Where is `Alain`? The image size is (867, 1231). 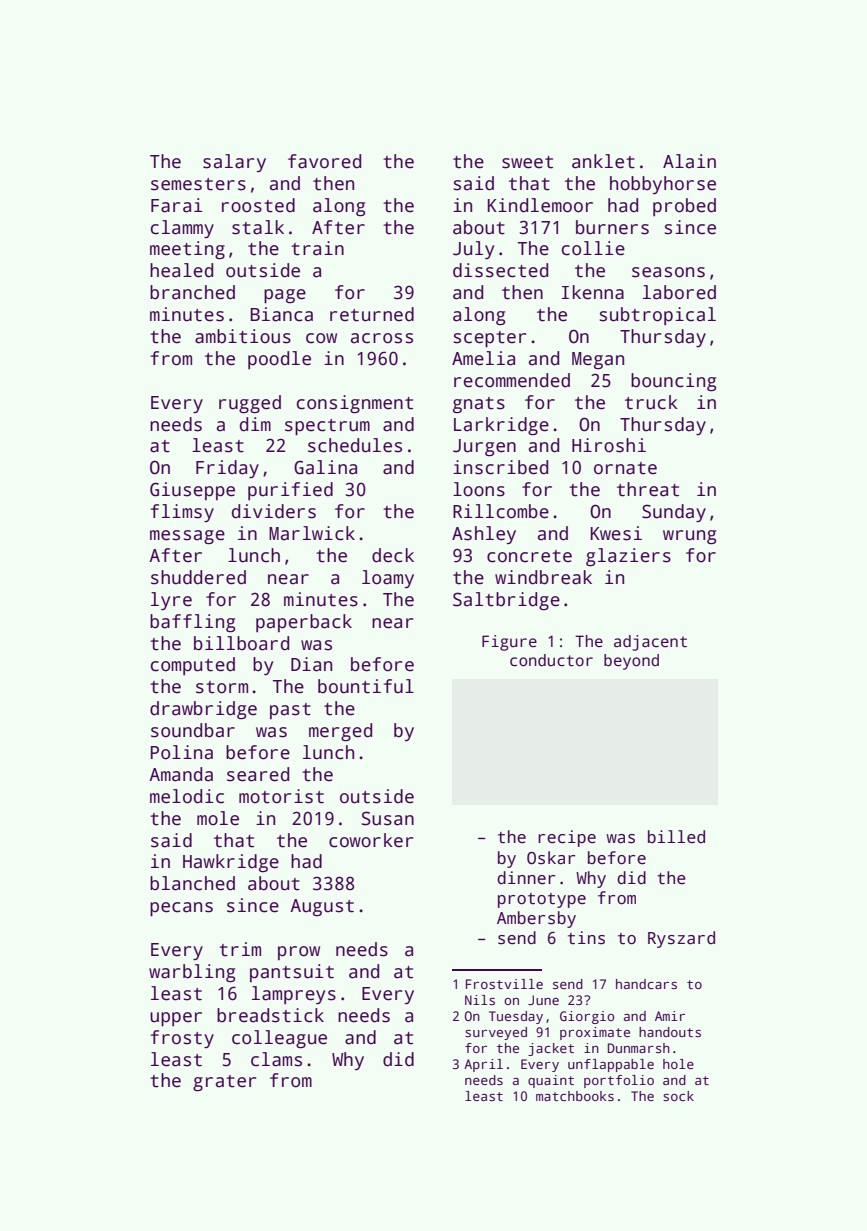
Alain is located at coordinates (689, 161).
